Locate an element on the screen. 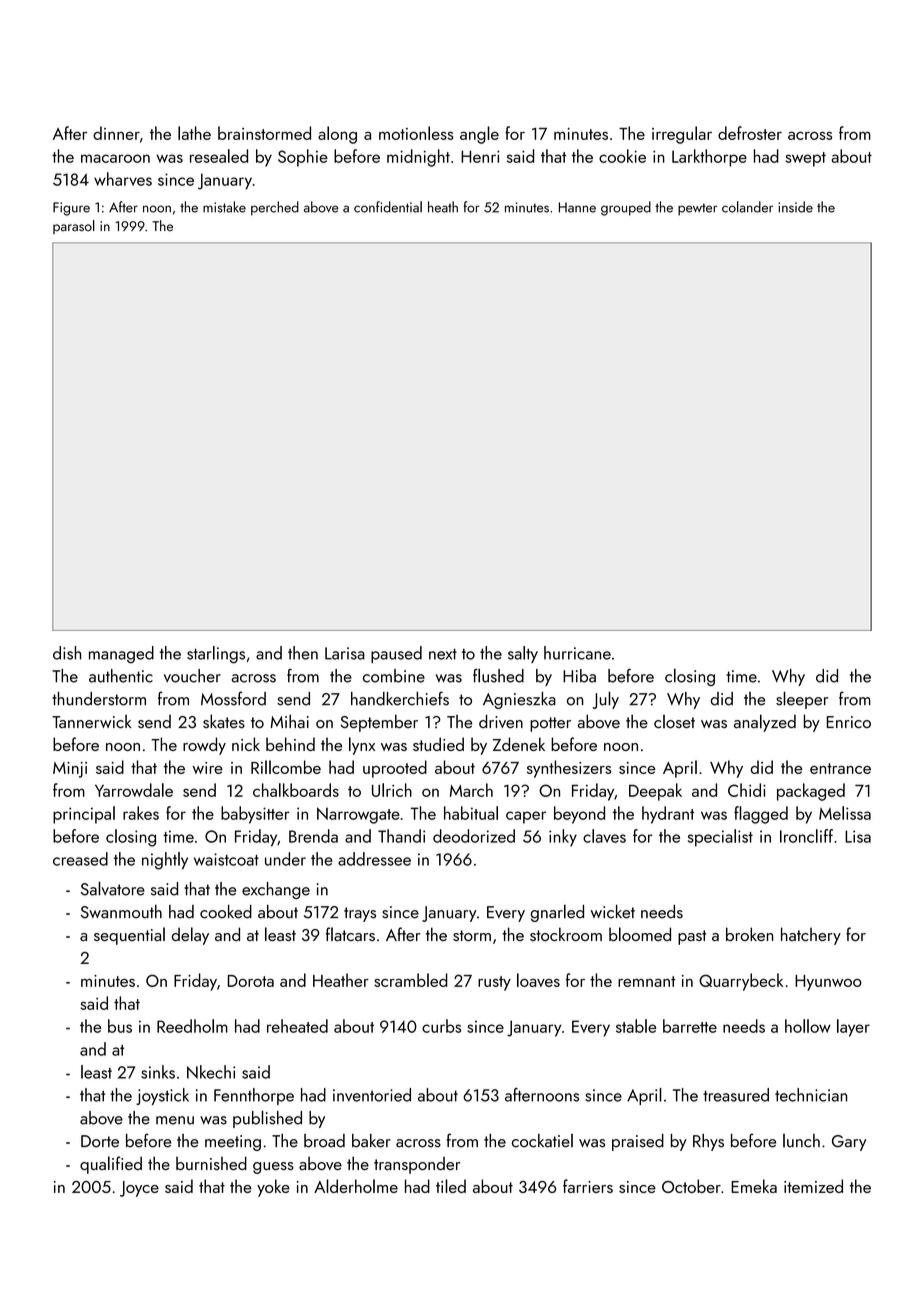 This screenshot has width=924, height=1308. Larisa is located at coordinates (345, 653).
